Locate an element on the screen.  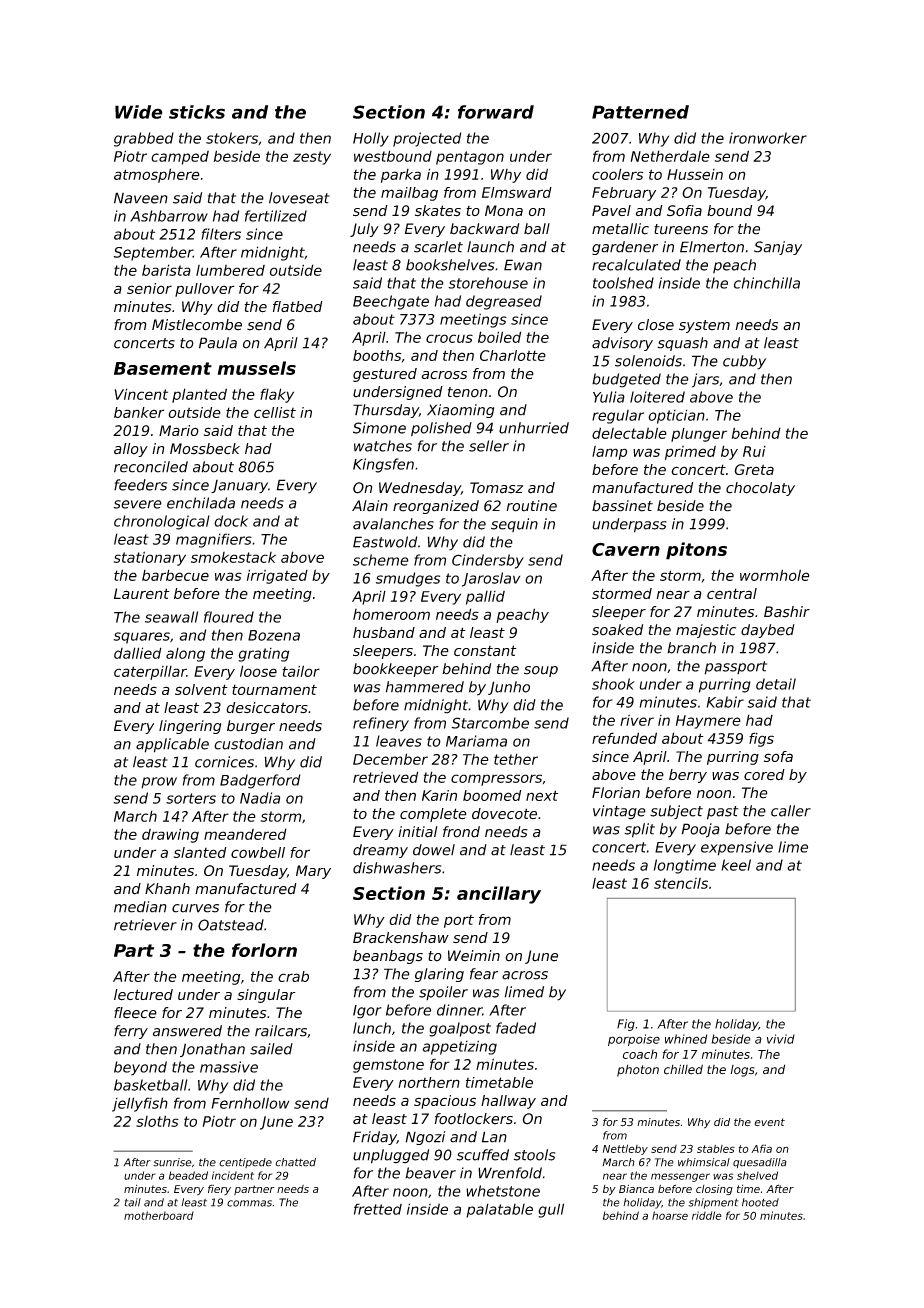
sequin is located at coordinates (514, 525).
